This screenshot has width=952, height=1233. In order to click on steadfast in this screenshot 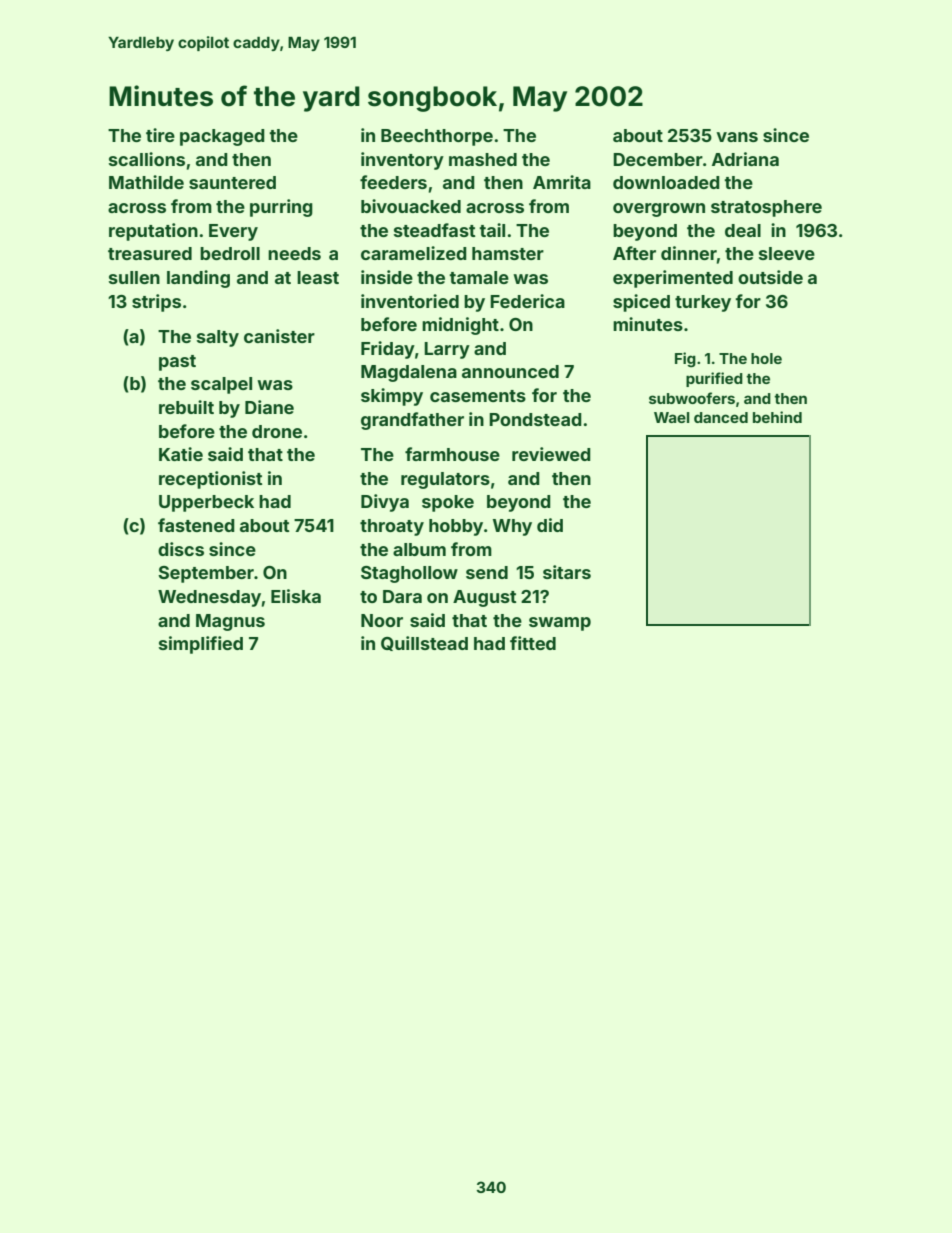, I will do `click(434, 230)`.
